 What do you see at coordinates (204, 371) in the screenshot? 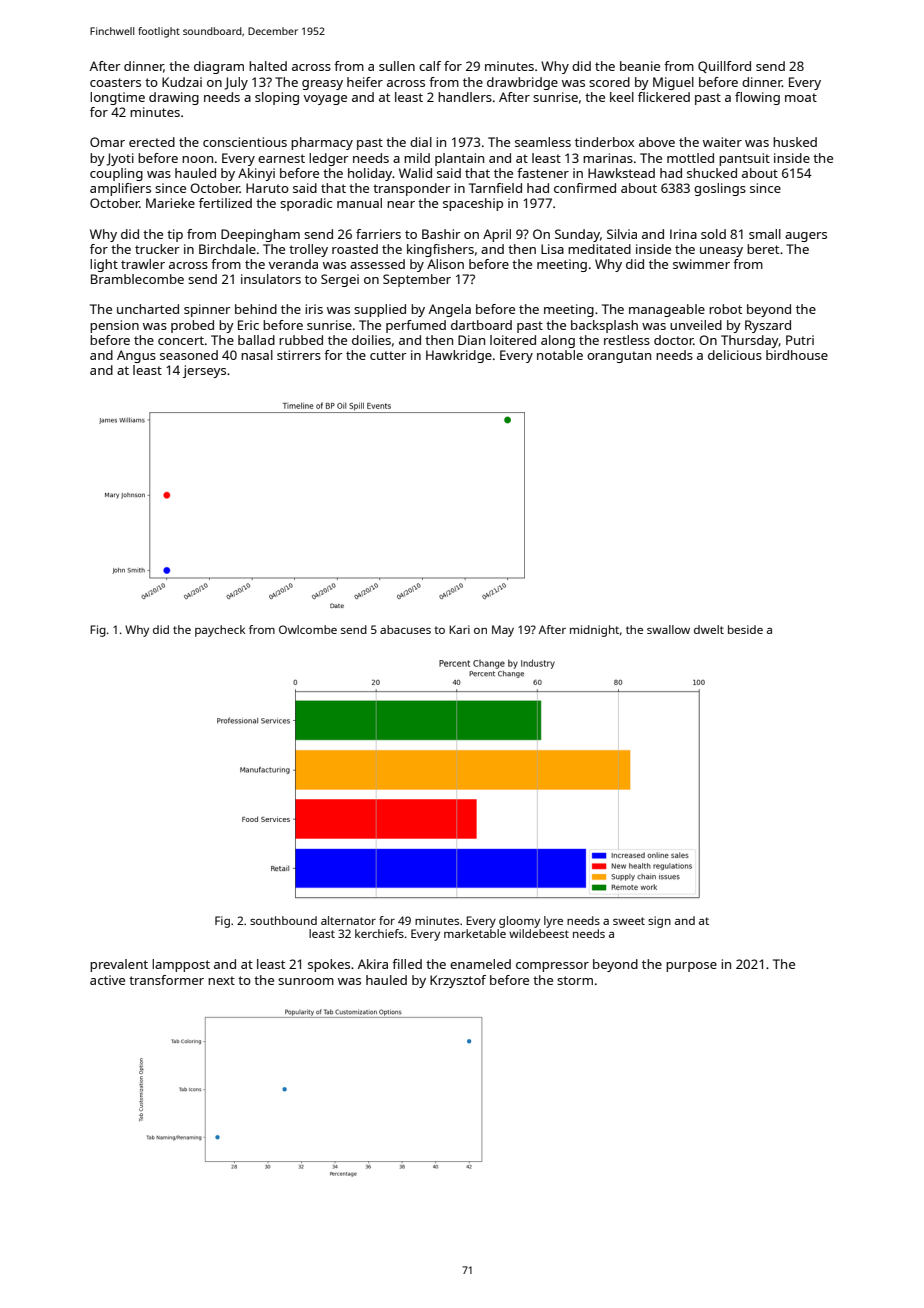
I see `jerseys` at bounding box center [204, 371].
